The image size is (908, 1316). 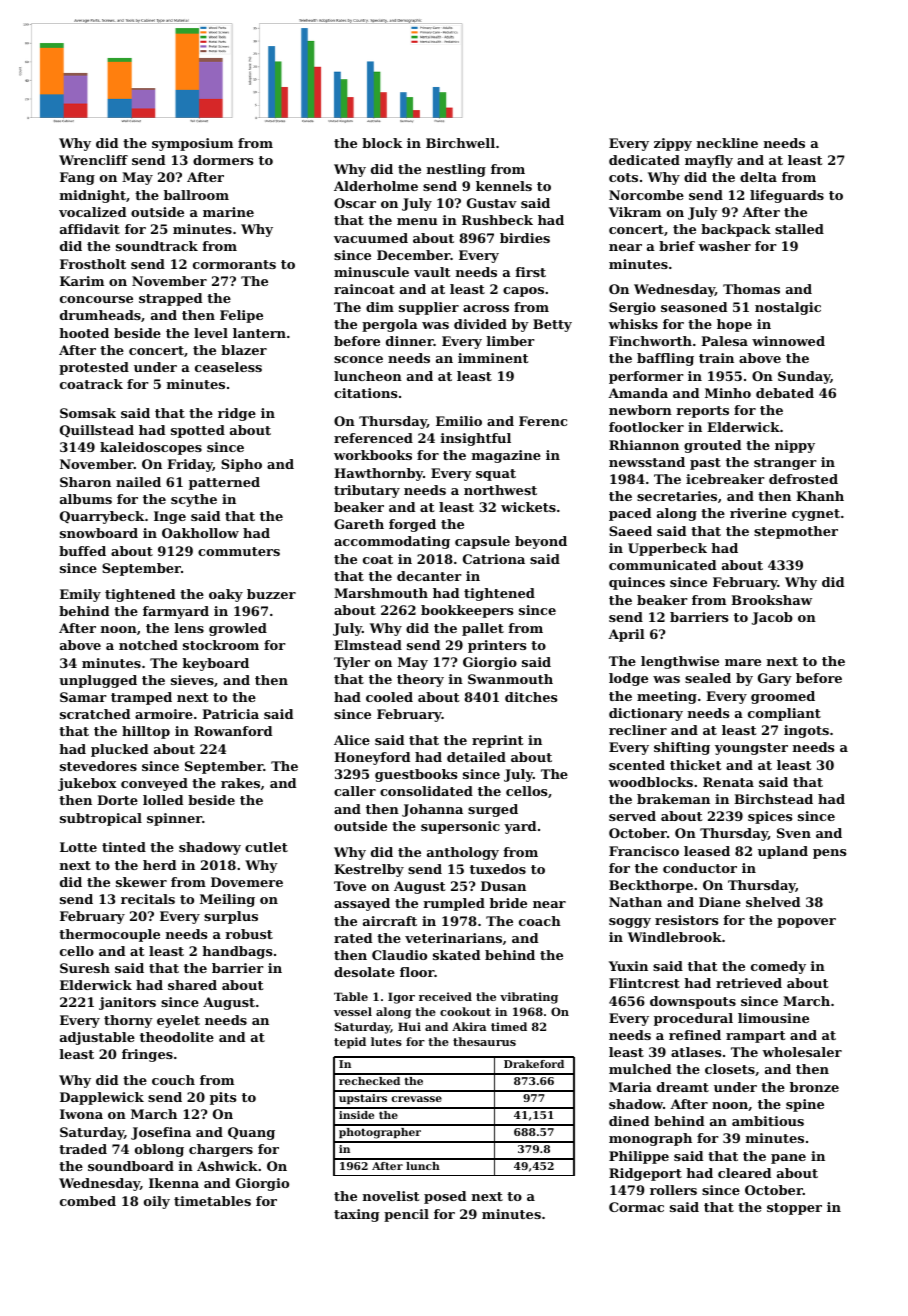 I want to click on limber, so click(x=511, y=341).
